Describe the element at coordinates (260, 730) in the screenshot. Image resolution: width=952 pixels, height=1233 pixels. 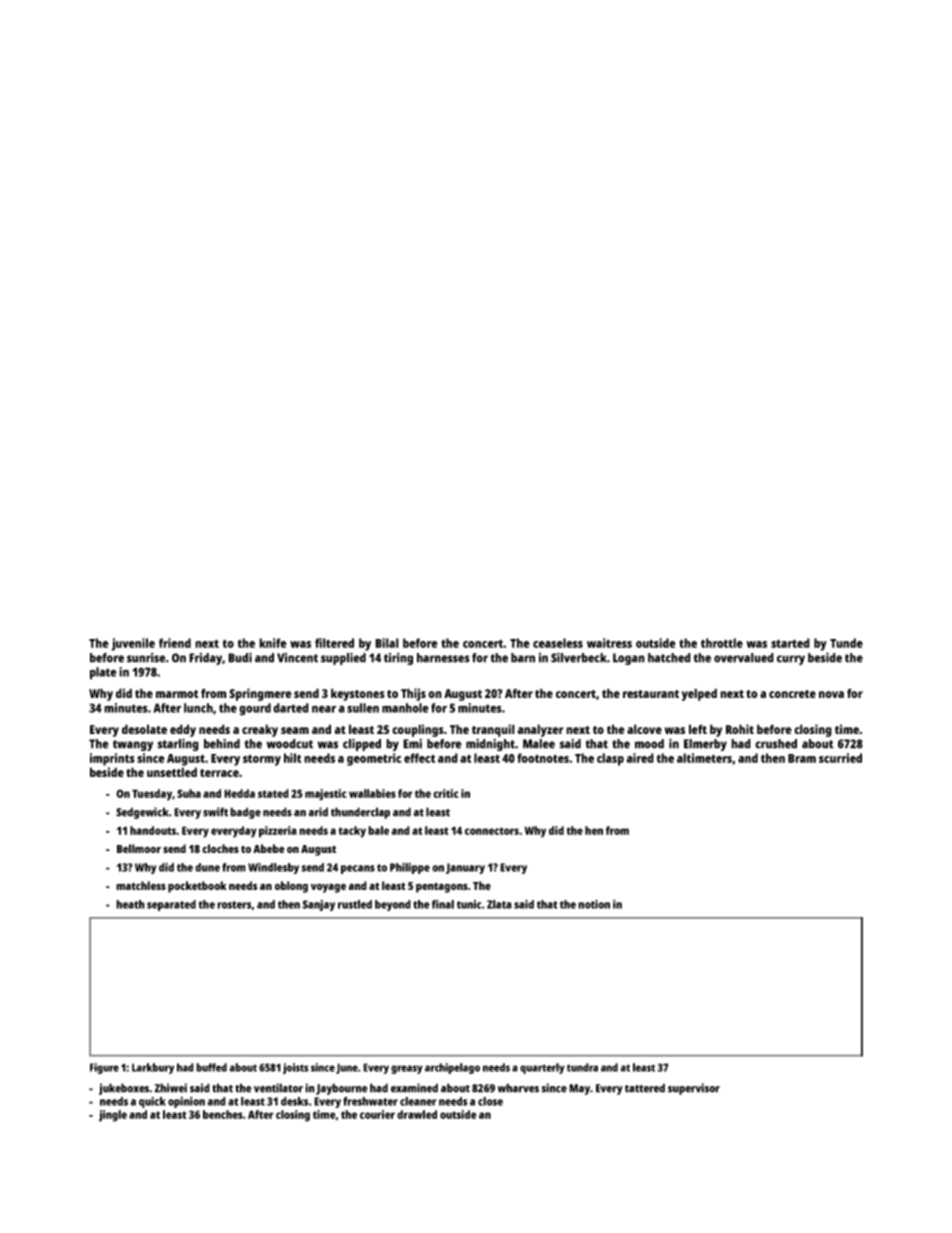
I see `creaky` at that location.
